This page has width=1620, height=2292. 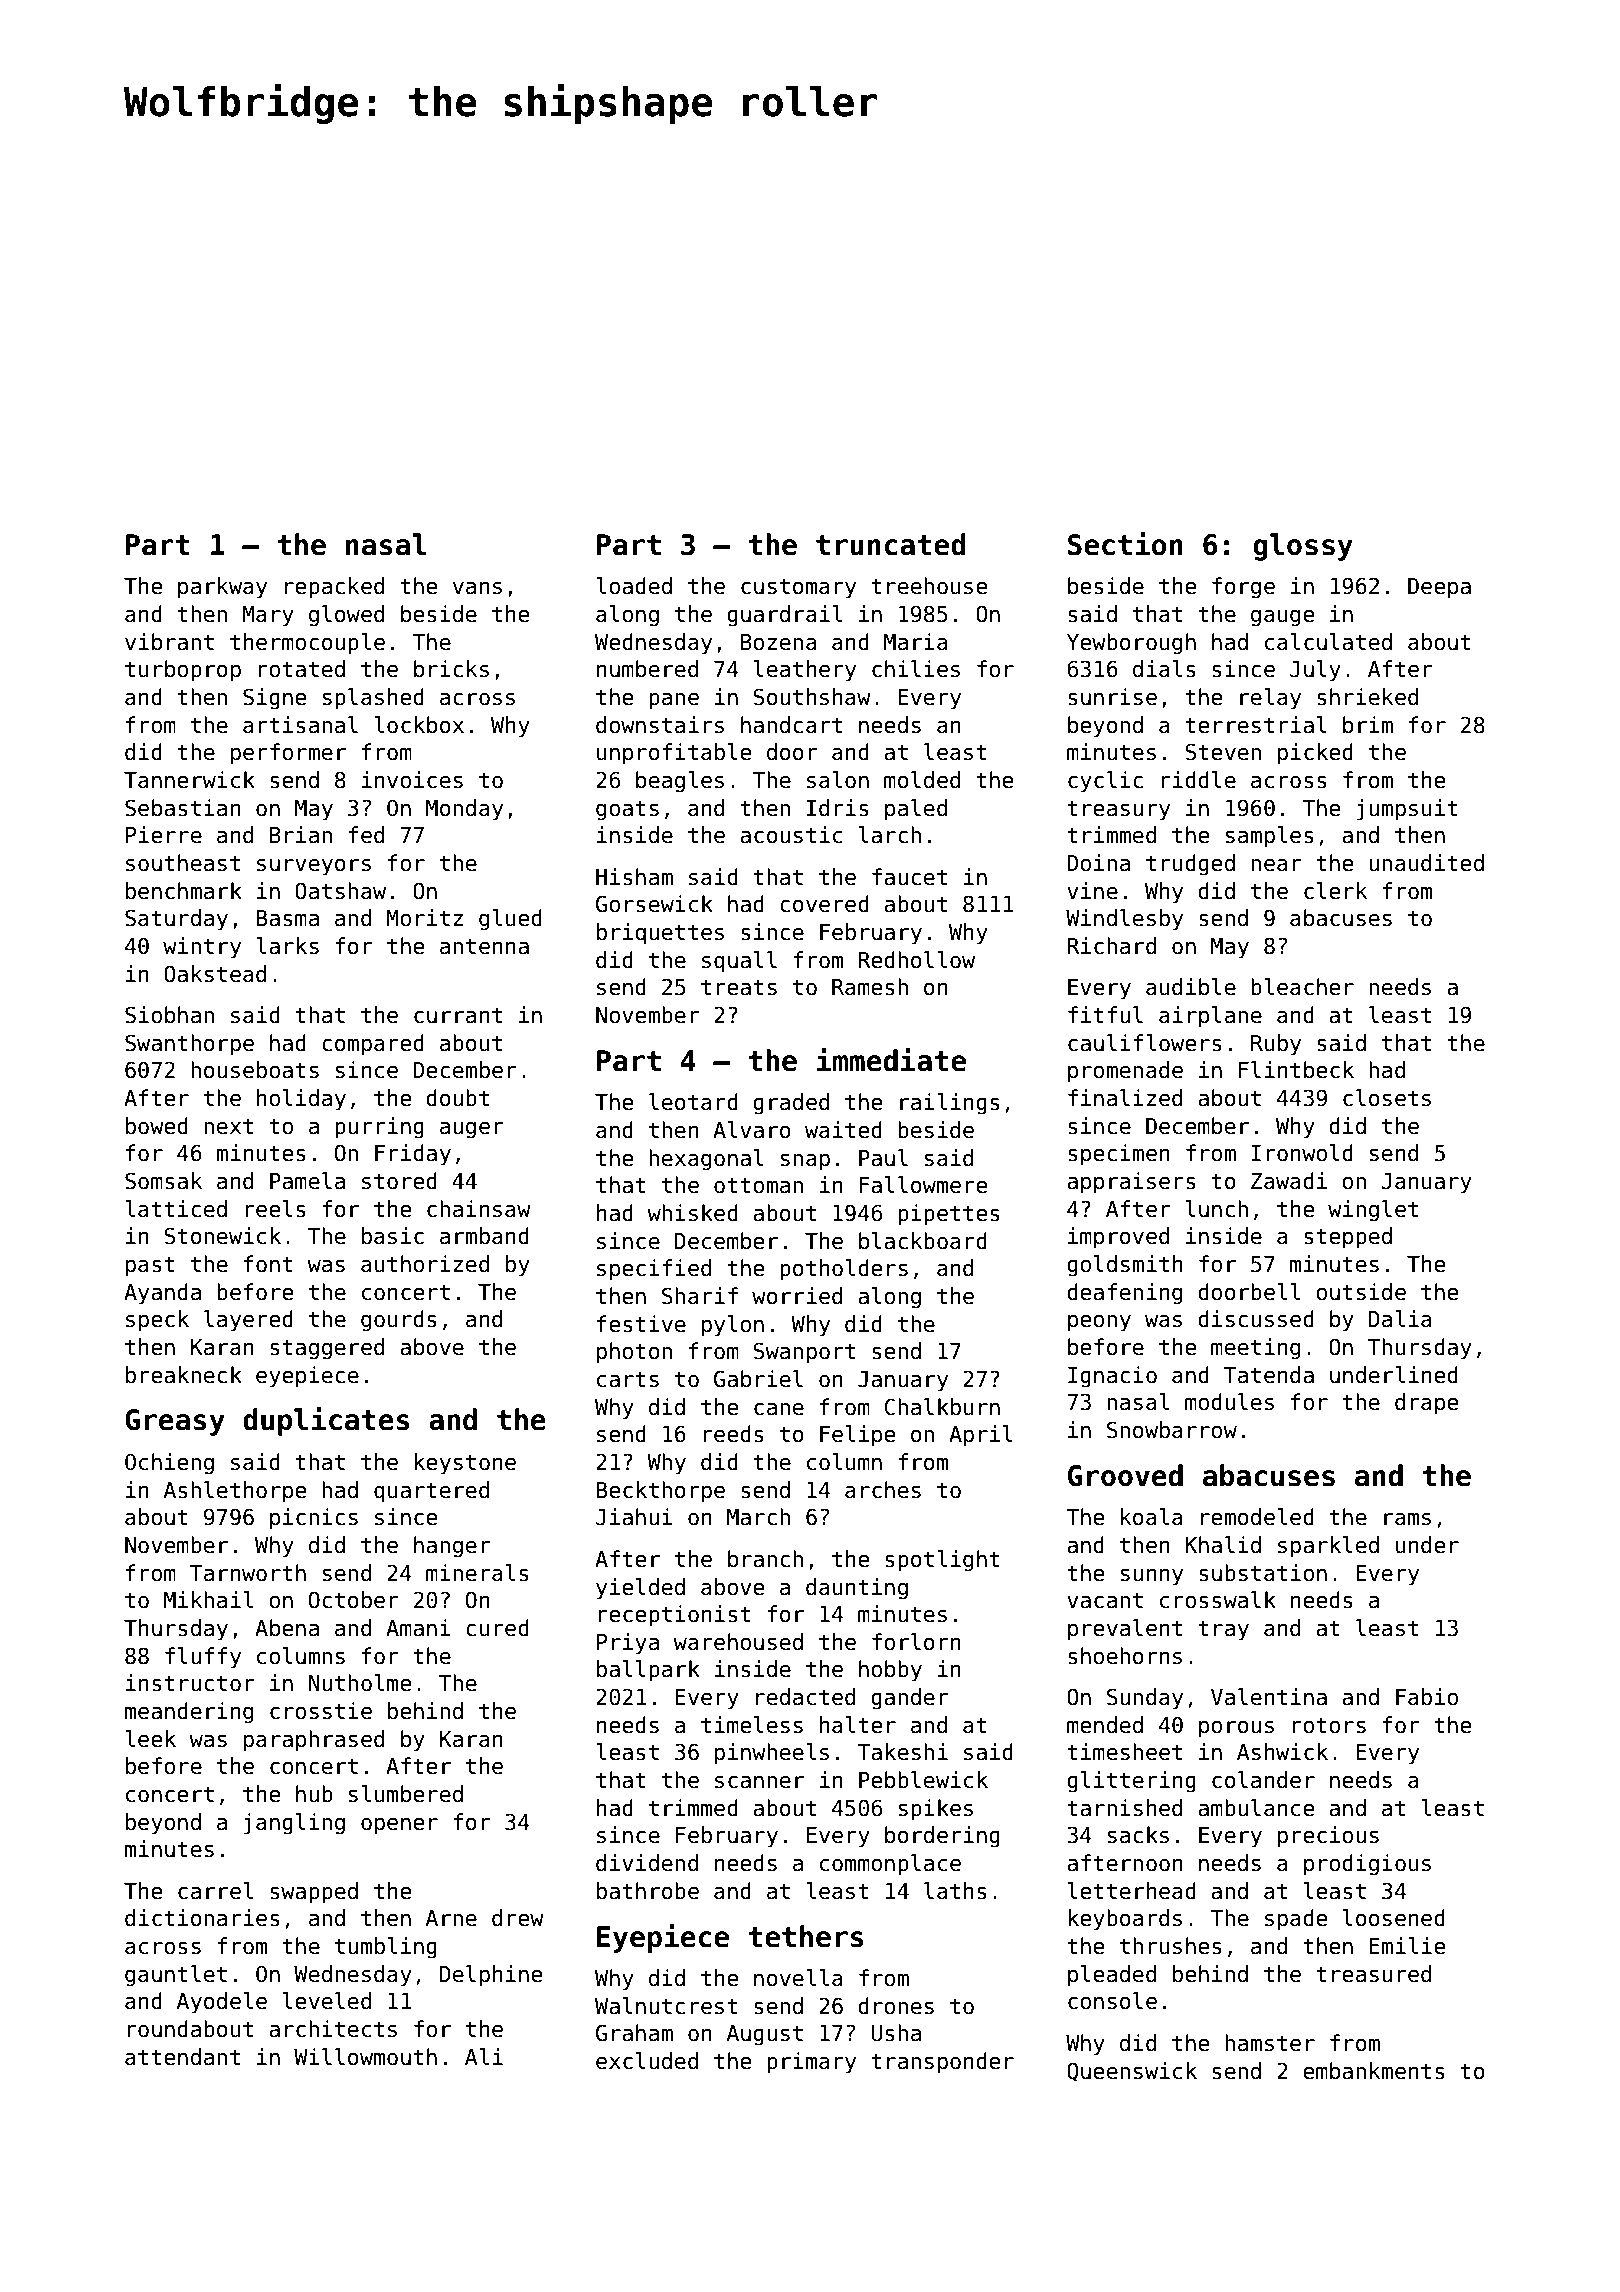 I want to click on Willowmouth, so click(x=365, y=2057).
